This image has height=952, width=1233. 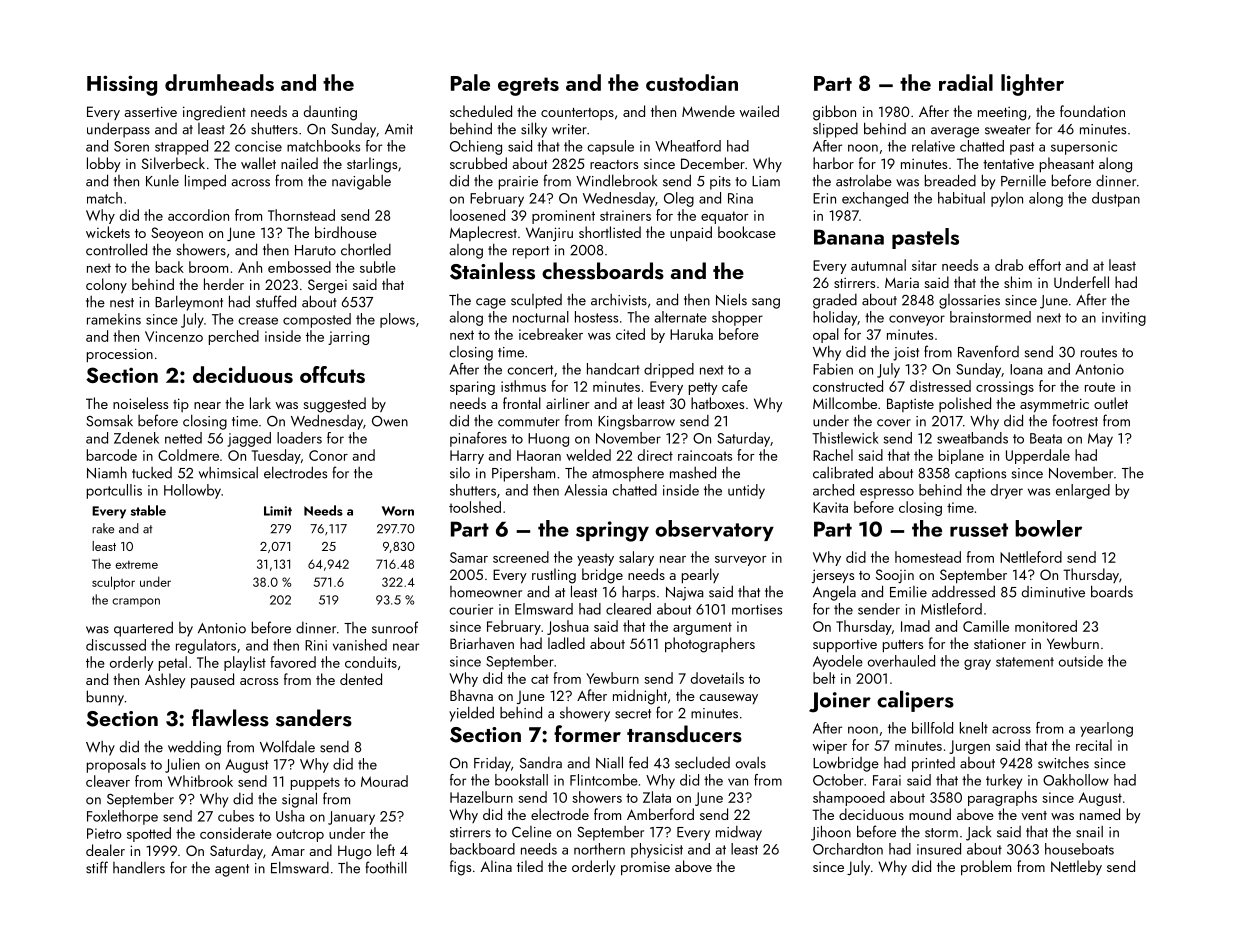 What do you see at coordinates (104, 165) in the image?
I see `lobby` at bounding box center [104, 165].
